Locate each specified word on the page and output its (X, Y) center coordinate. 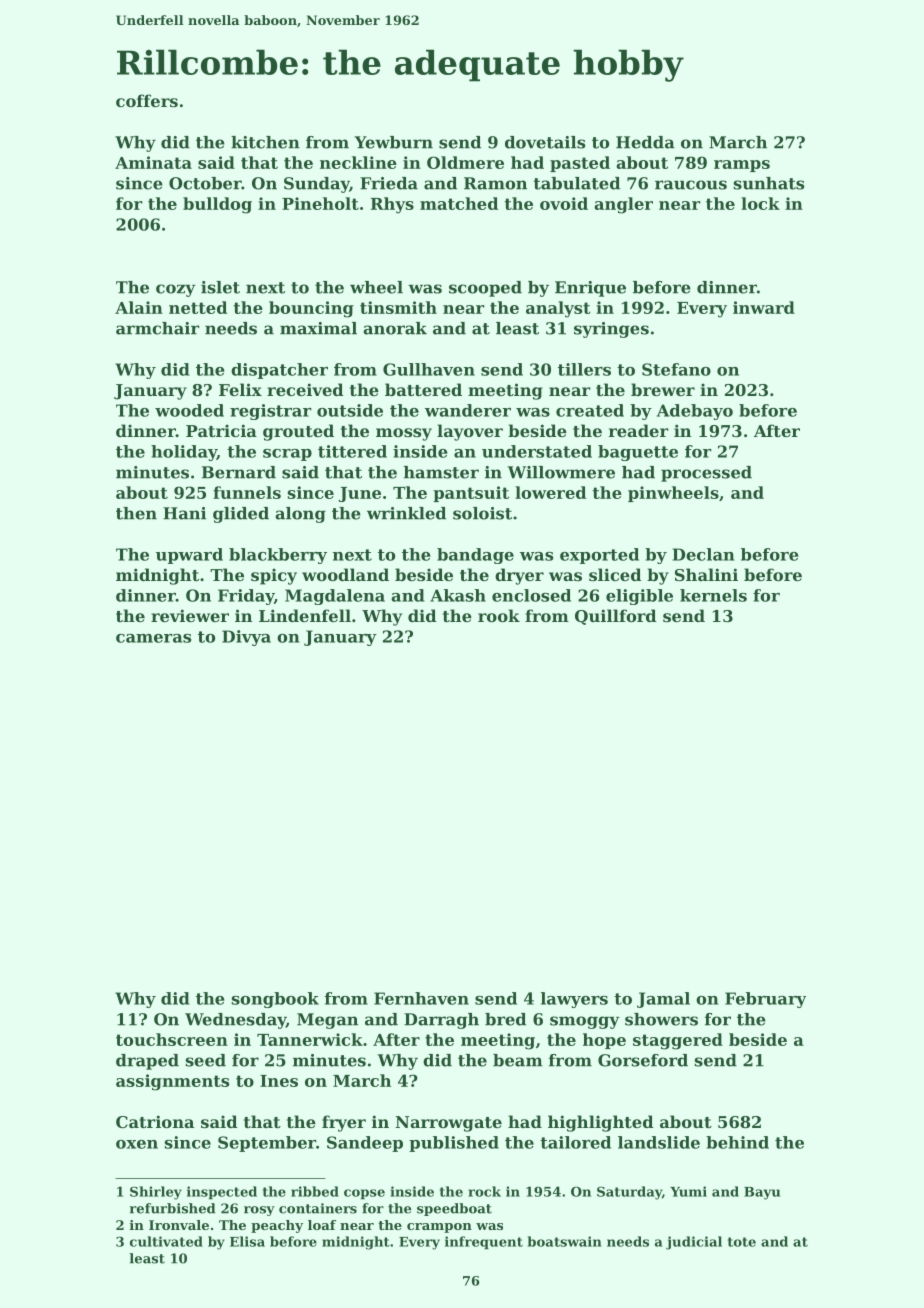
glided (241, 515)
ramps (742, 166)
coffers (147, 100)
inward (764, 307)
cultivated (166, 1241)
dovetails (545, 142)
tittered (352, 451)
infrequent (484, 1243)
